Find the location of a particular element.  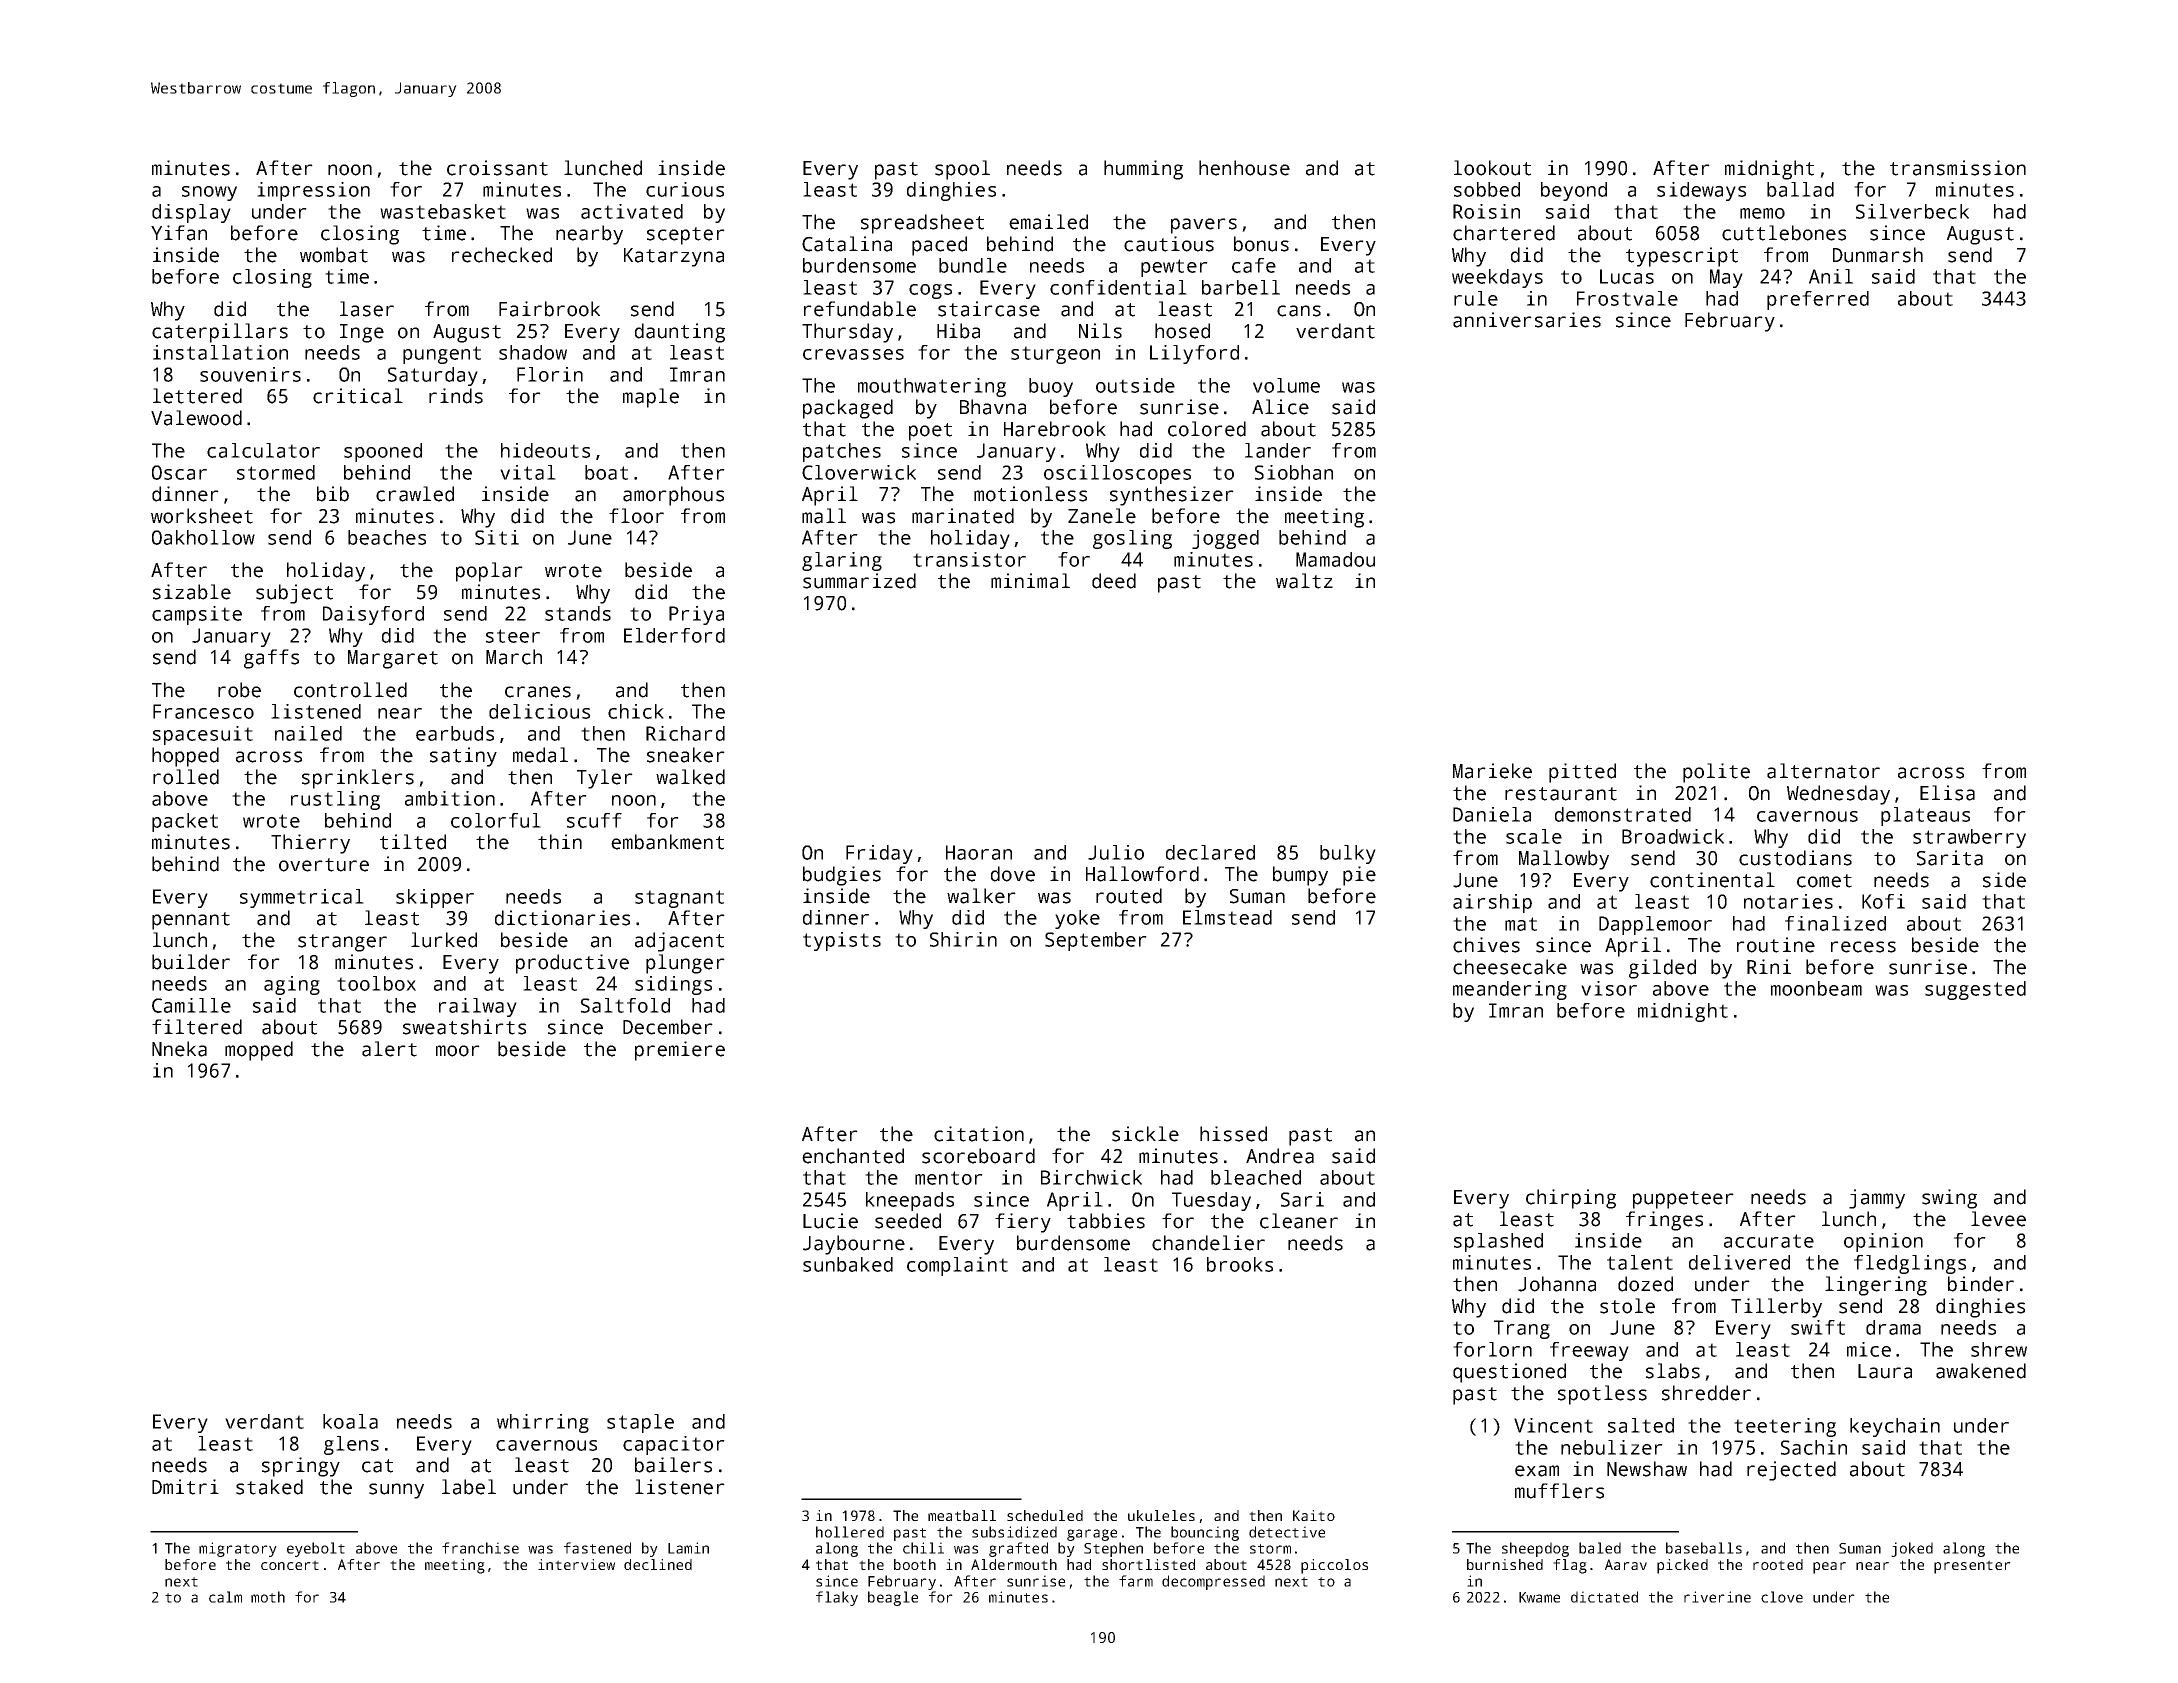

jammy is located at coordinates (1877, 1199).
